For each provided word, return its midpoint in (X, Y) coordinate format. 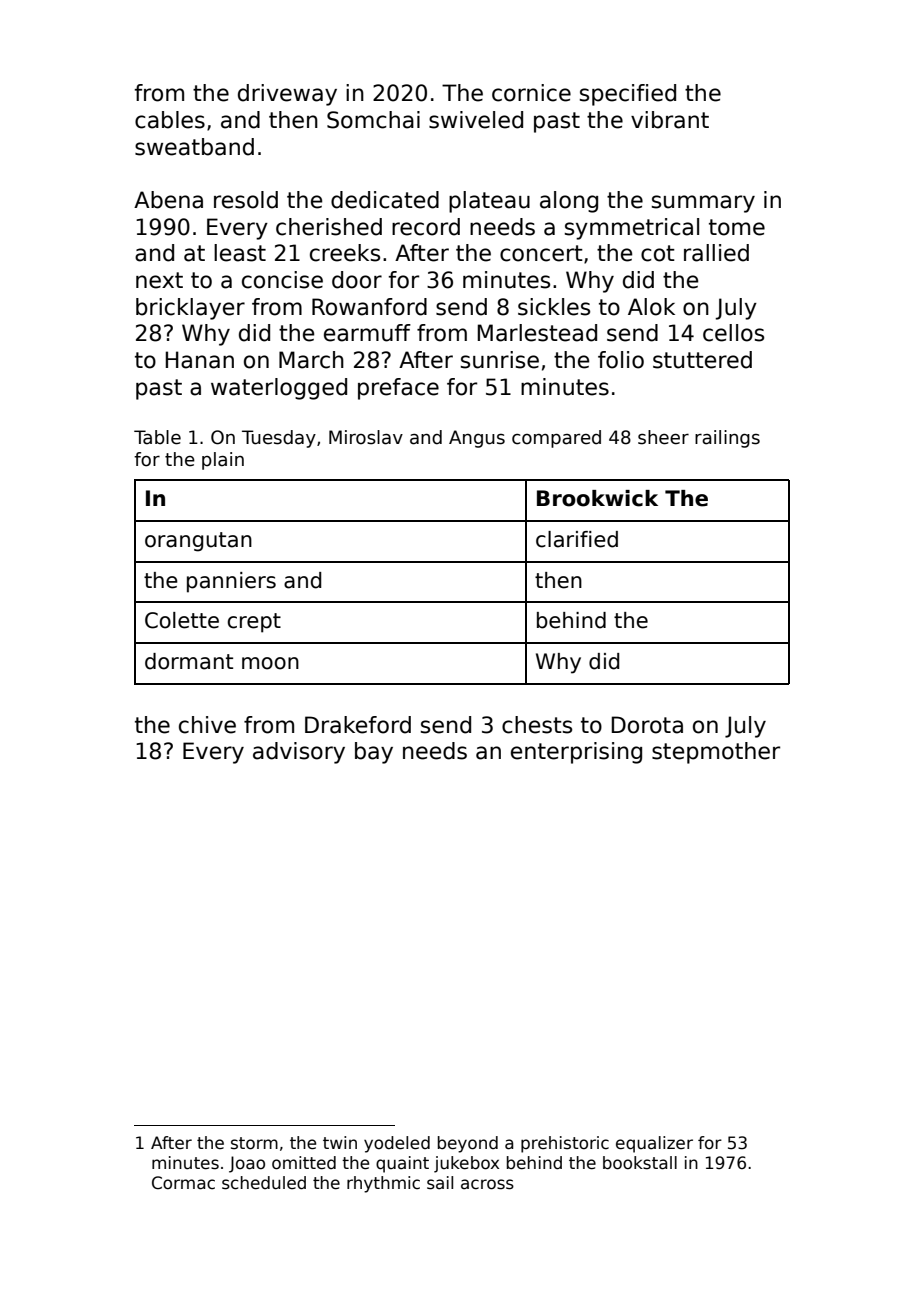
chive (207, 725)
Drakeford (358, 725)
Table (157, 437)
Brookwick (597, 498)
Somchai (373, 120)
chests (537, 725)
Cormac (183, 1183)
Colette (182, 620)
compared (556, 439)
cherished (329, 227)
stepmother (716, 753)
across (487, 1184)
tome (737, 227)
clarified (577, 539)
